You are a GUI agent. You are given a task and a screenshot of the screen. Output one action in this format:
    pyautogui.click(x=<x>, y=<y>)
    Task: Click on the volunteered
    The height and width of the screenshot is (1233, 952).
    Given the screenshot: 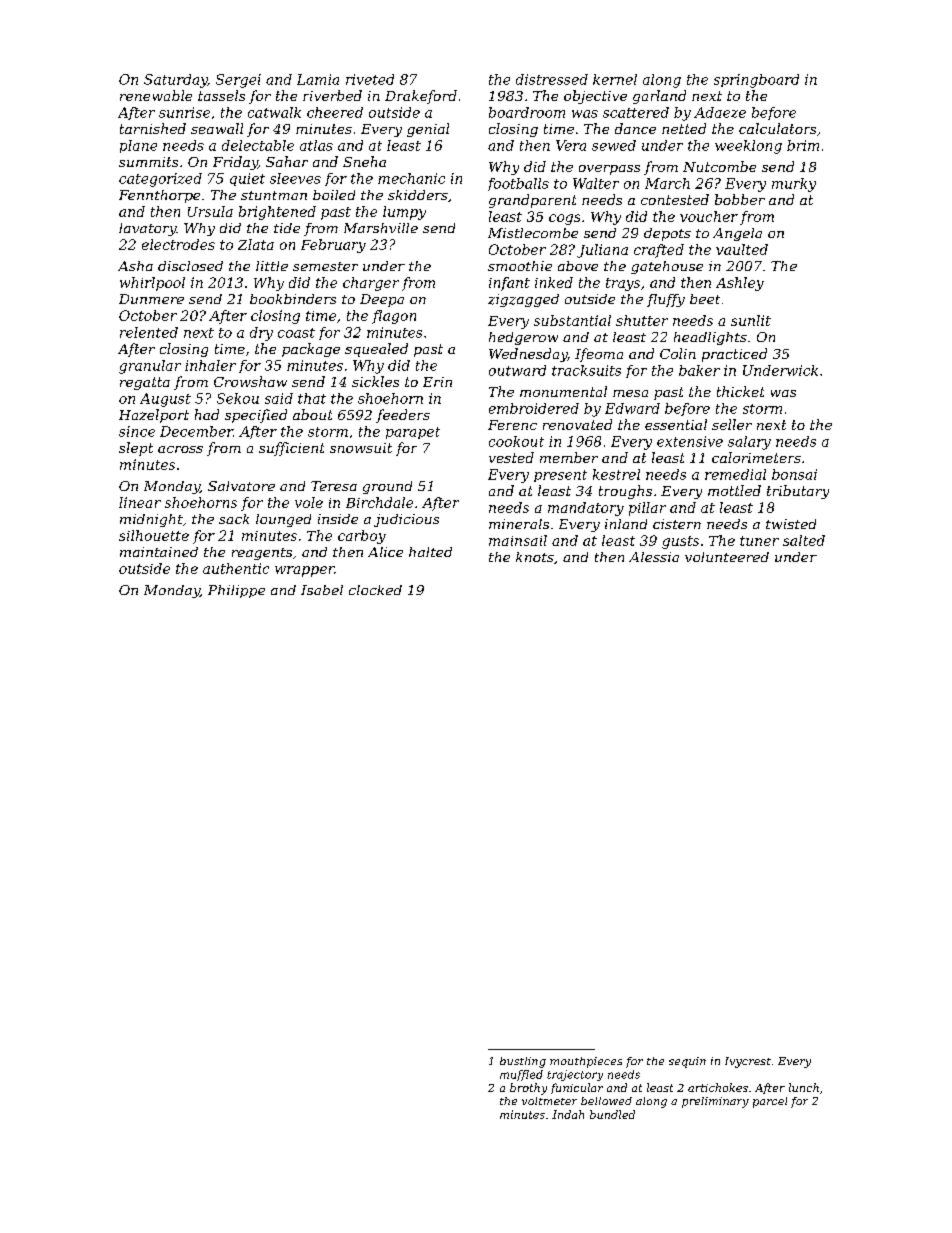 What is the action you would take?
    pyautogui.click(x=727, y=557)
